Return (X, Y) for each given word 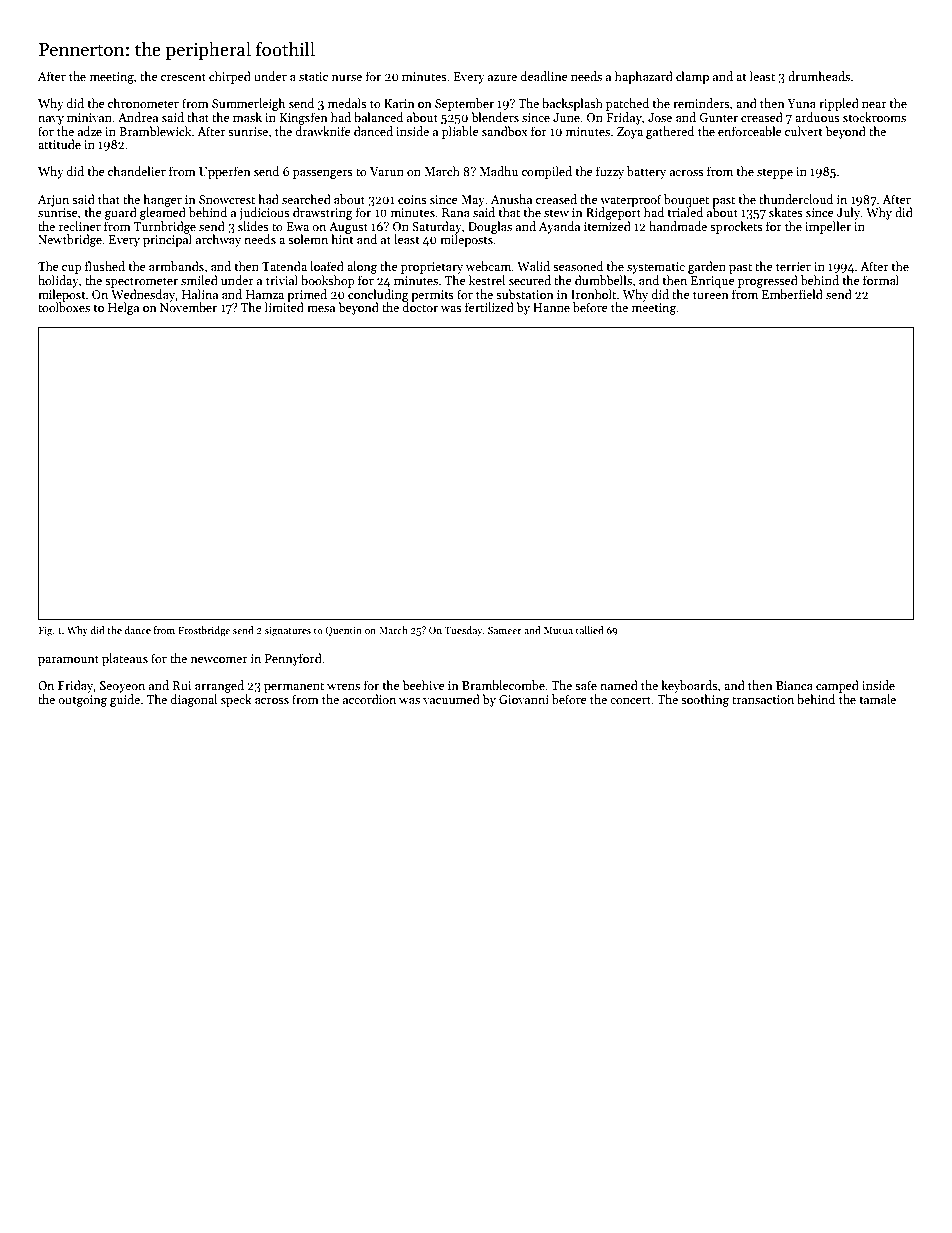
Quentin (343, 631)
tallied (590, 630)
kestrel (487, 280)
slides (253, 226)
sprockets (736, 227)
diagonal (194, 700)
